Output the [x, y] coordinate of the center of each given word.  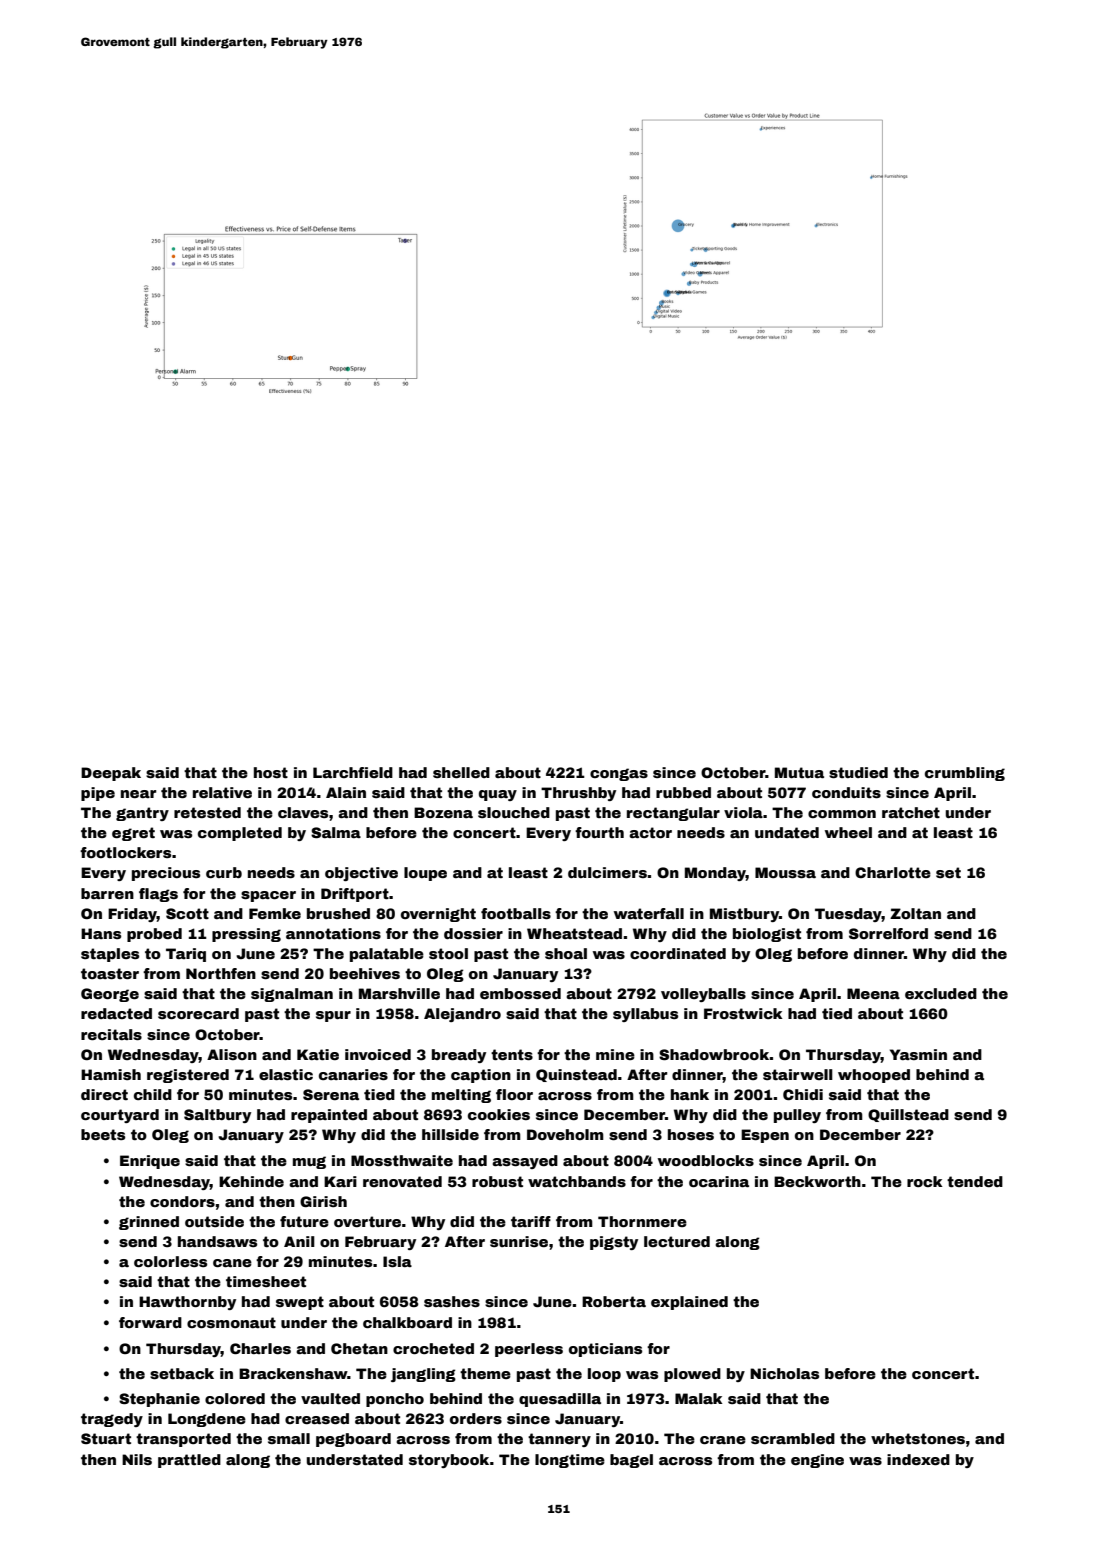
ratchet [911, 812]
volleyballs [703, 995]
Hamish [111, 1074]
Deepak [111, 774]
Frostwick [743, 1013]
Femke [275, 913]
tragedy [112, 1420]
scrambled [793, 1438]
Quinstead [576, 1075]
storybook [449, 1461]
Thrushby [578, 794]
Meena [873, 993]
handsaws [217, 1241]
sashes [452, 1301]
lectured [677, 1241]
